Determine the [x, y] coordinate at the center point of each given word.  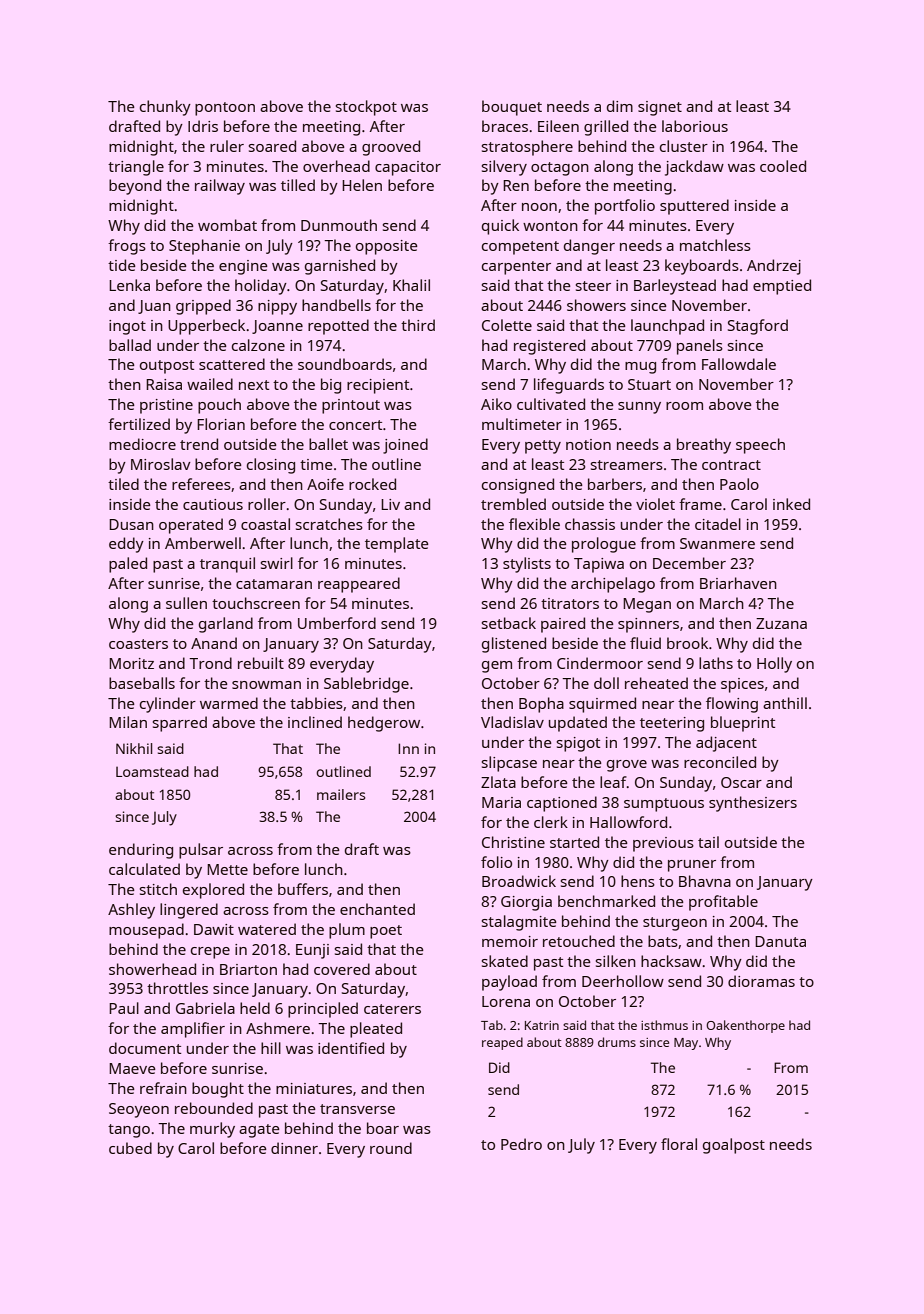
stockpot [366, 108]
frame [700, 504]
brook [687, 643]
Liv [390, 504]
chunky [165, 108]
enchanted [377, 909]
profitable [723, 903]
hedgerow [384, 724]
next [254, 385]
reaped [502, 1043]
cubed [130, 1148]
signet [660, 108]
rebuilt [261, 663]
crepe [210, 953]
